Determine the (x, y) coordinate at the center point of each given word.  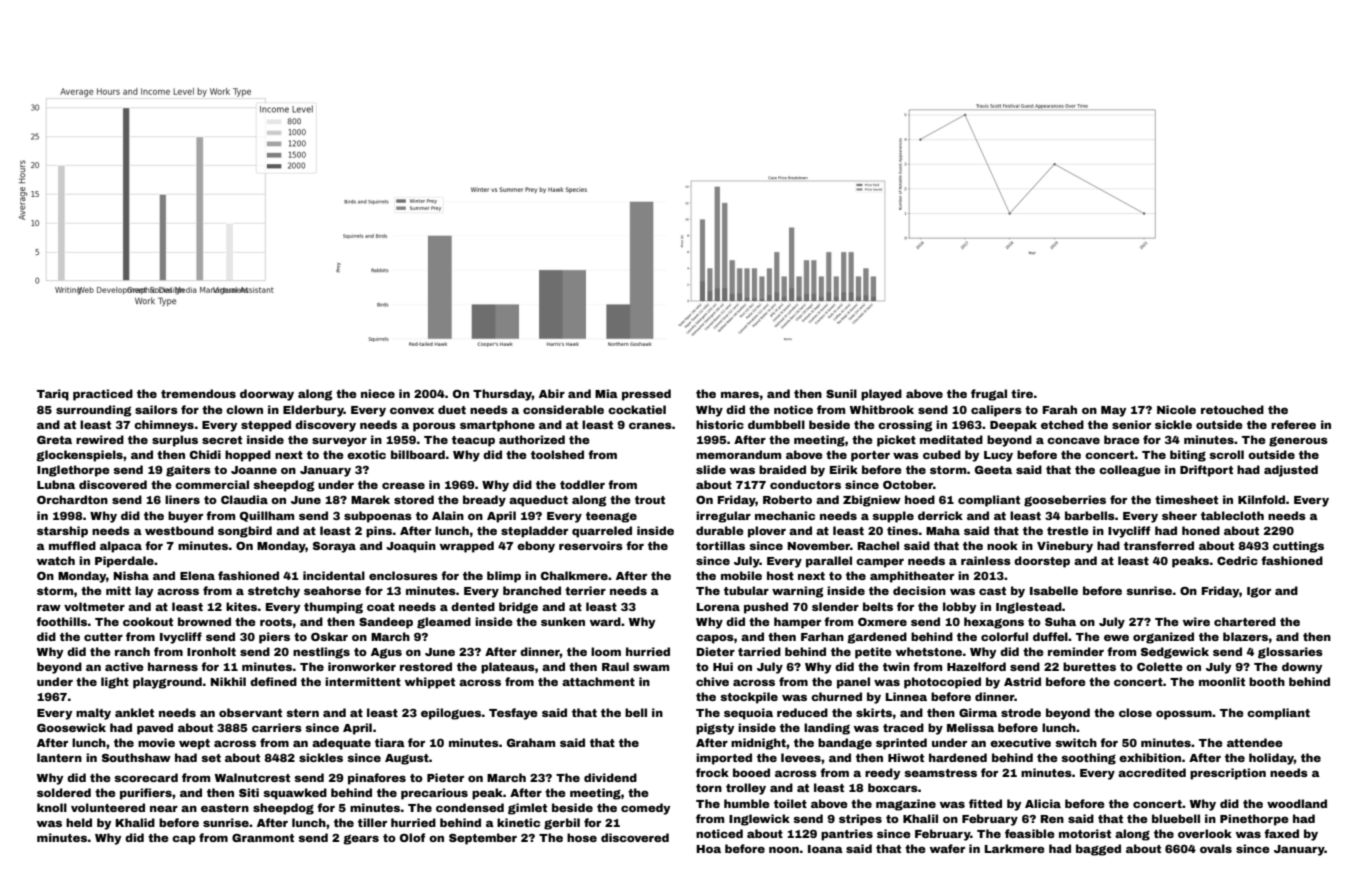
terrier (585, 590)
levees (801, 757)
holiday (1271, 759)
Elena (197, 575)
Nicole (1176, 409)
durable (720, 530)
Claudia (244, 499)
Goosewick (71, 727)
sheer (1179, 515)
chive (712, 681)
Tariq (53, 395)
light (115, 683)
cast (992, 591)
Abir (552, 393)
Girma (978, 712)
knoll (52, 807)
